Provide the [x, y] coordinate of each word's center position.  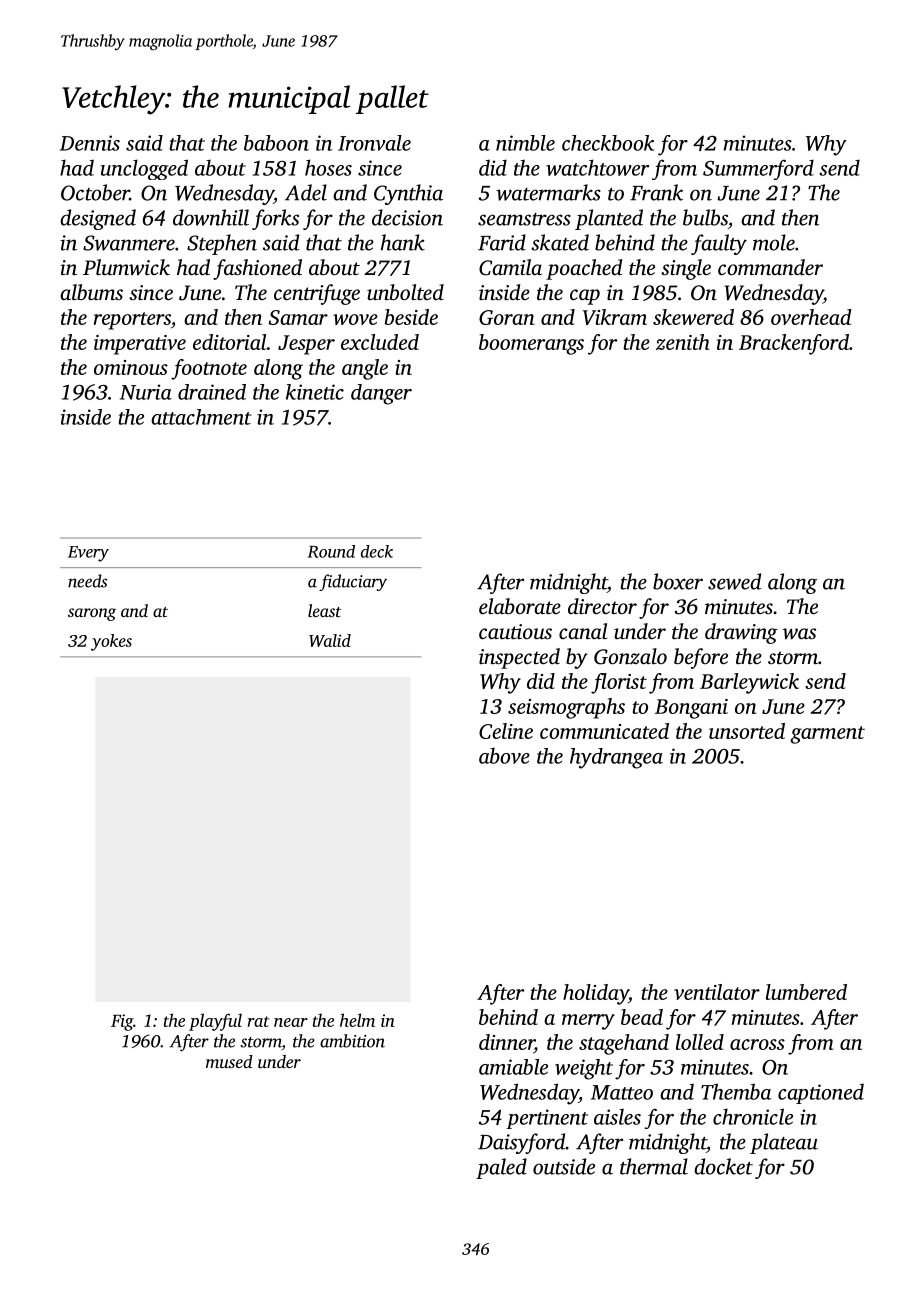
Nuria [146, 392]
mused [229, 1061]
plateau [784, 1143]
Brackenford [794, 344]
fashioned [257, 269]
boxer [678, 581]
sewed [734, 581]
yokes [111, 642]
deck [377, 551]
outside [564, 1166]
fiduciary [353, 582]
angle [365, 369]
